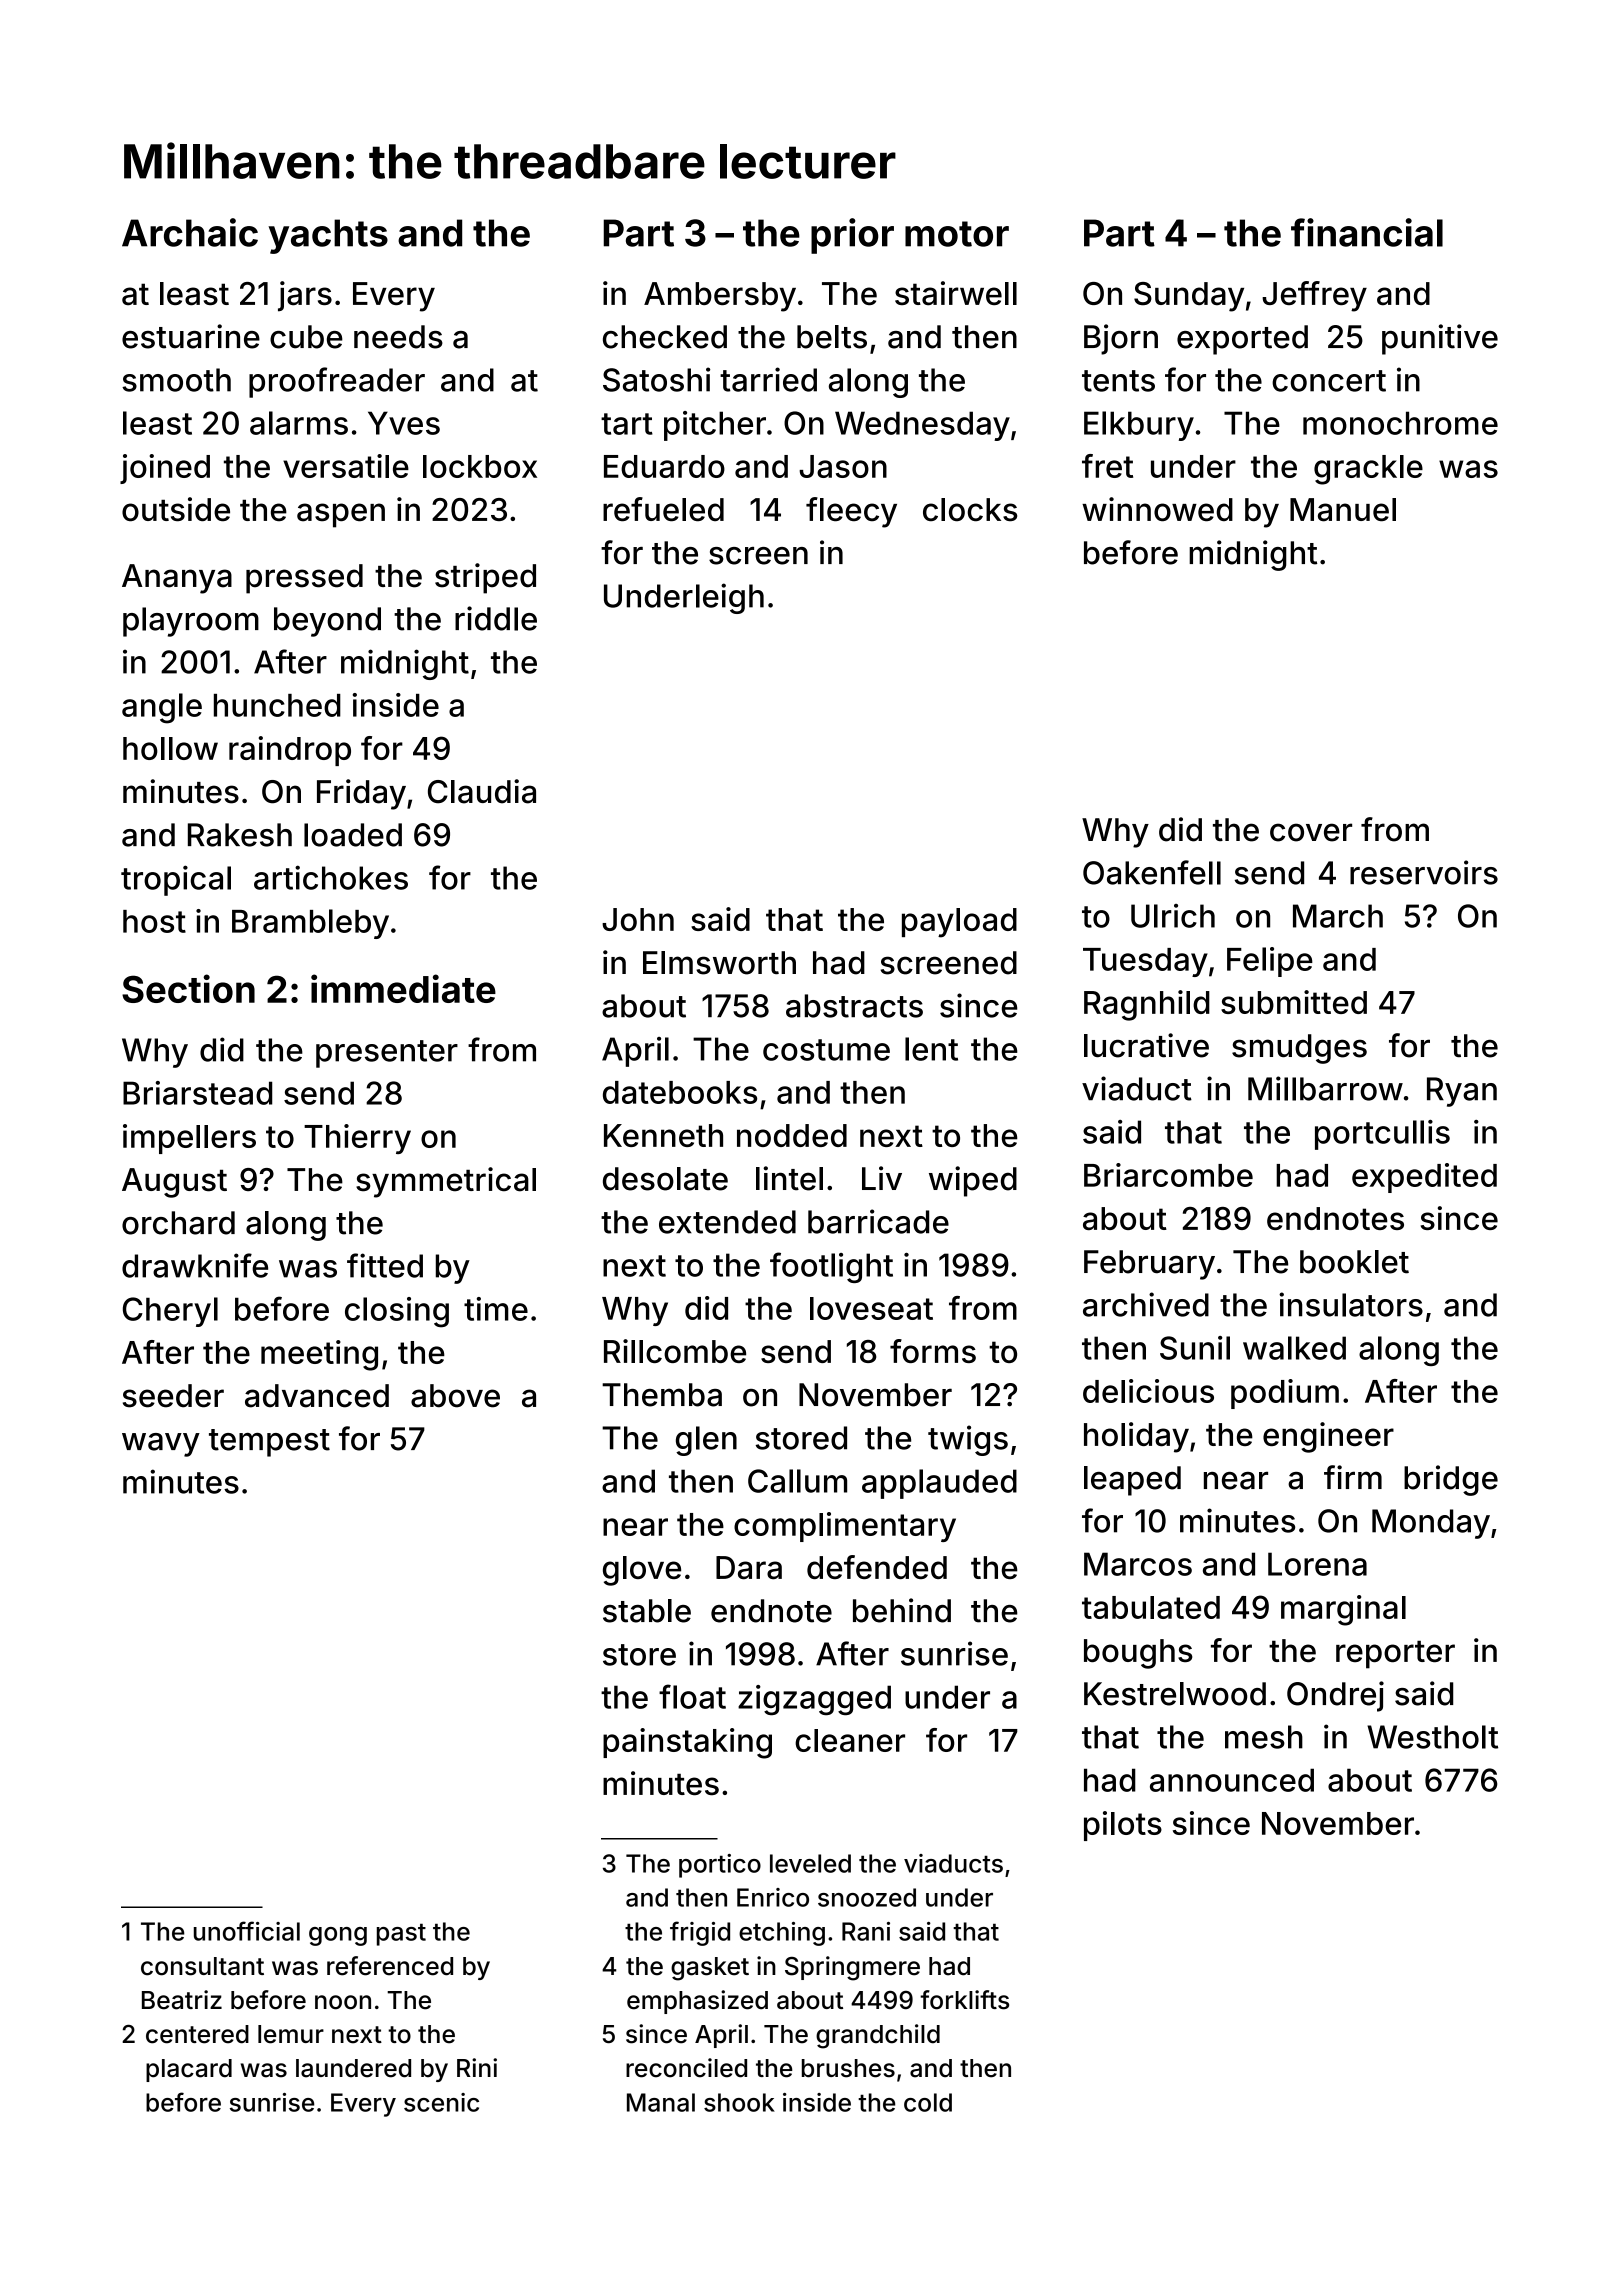 The height and width of the image is (2292, 1620). Describe the element at coordinates (1189, 297) in the image. I see `Sunday` at that location.
